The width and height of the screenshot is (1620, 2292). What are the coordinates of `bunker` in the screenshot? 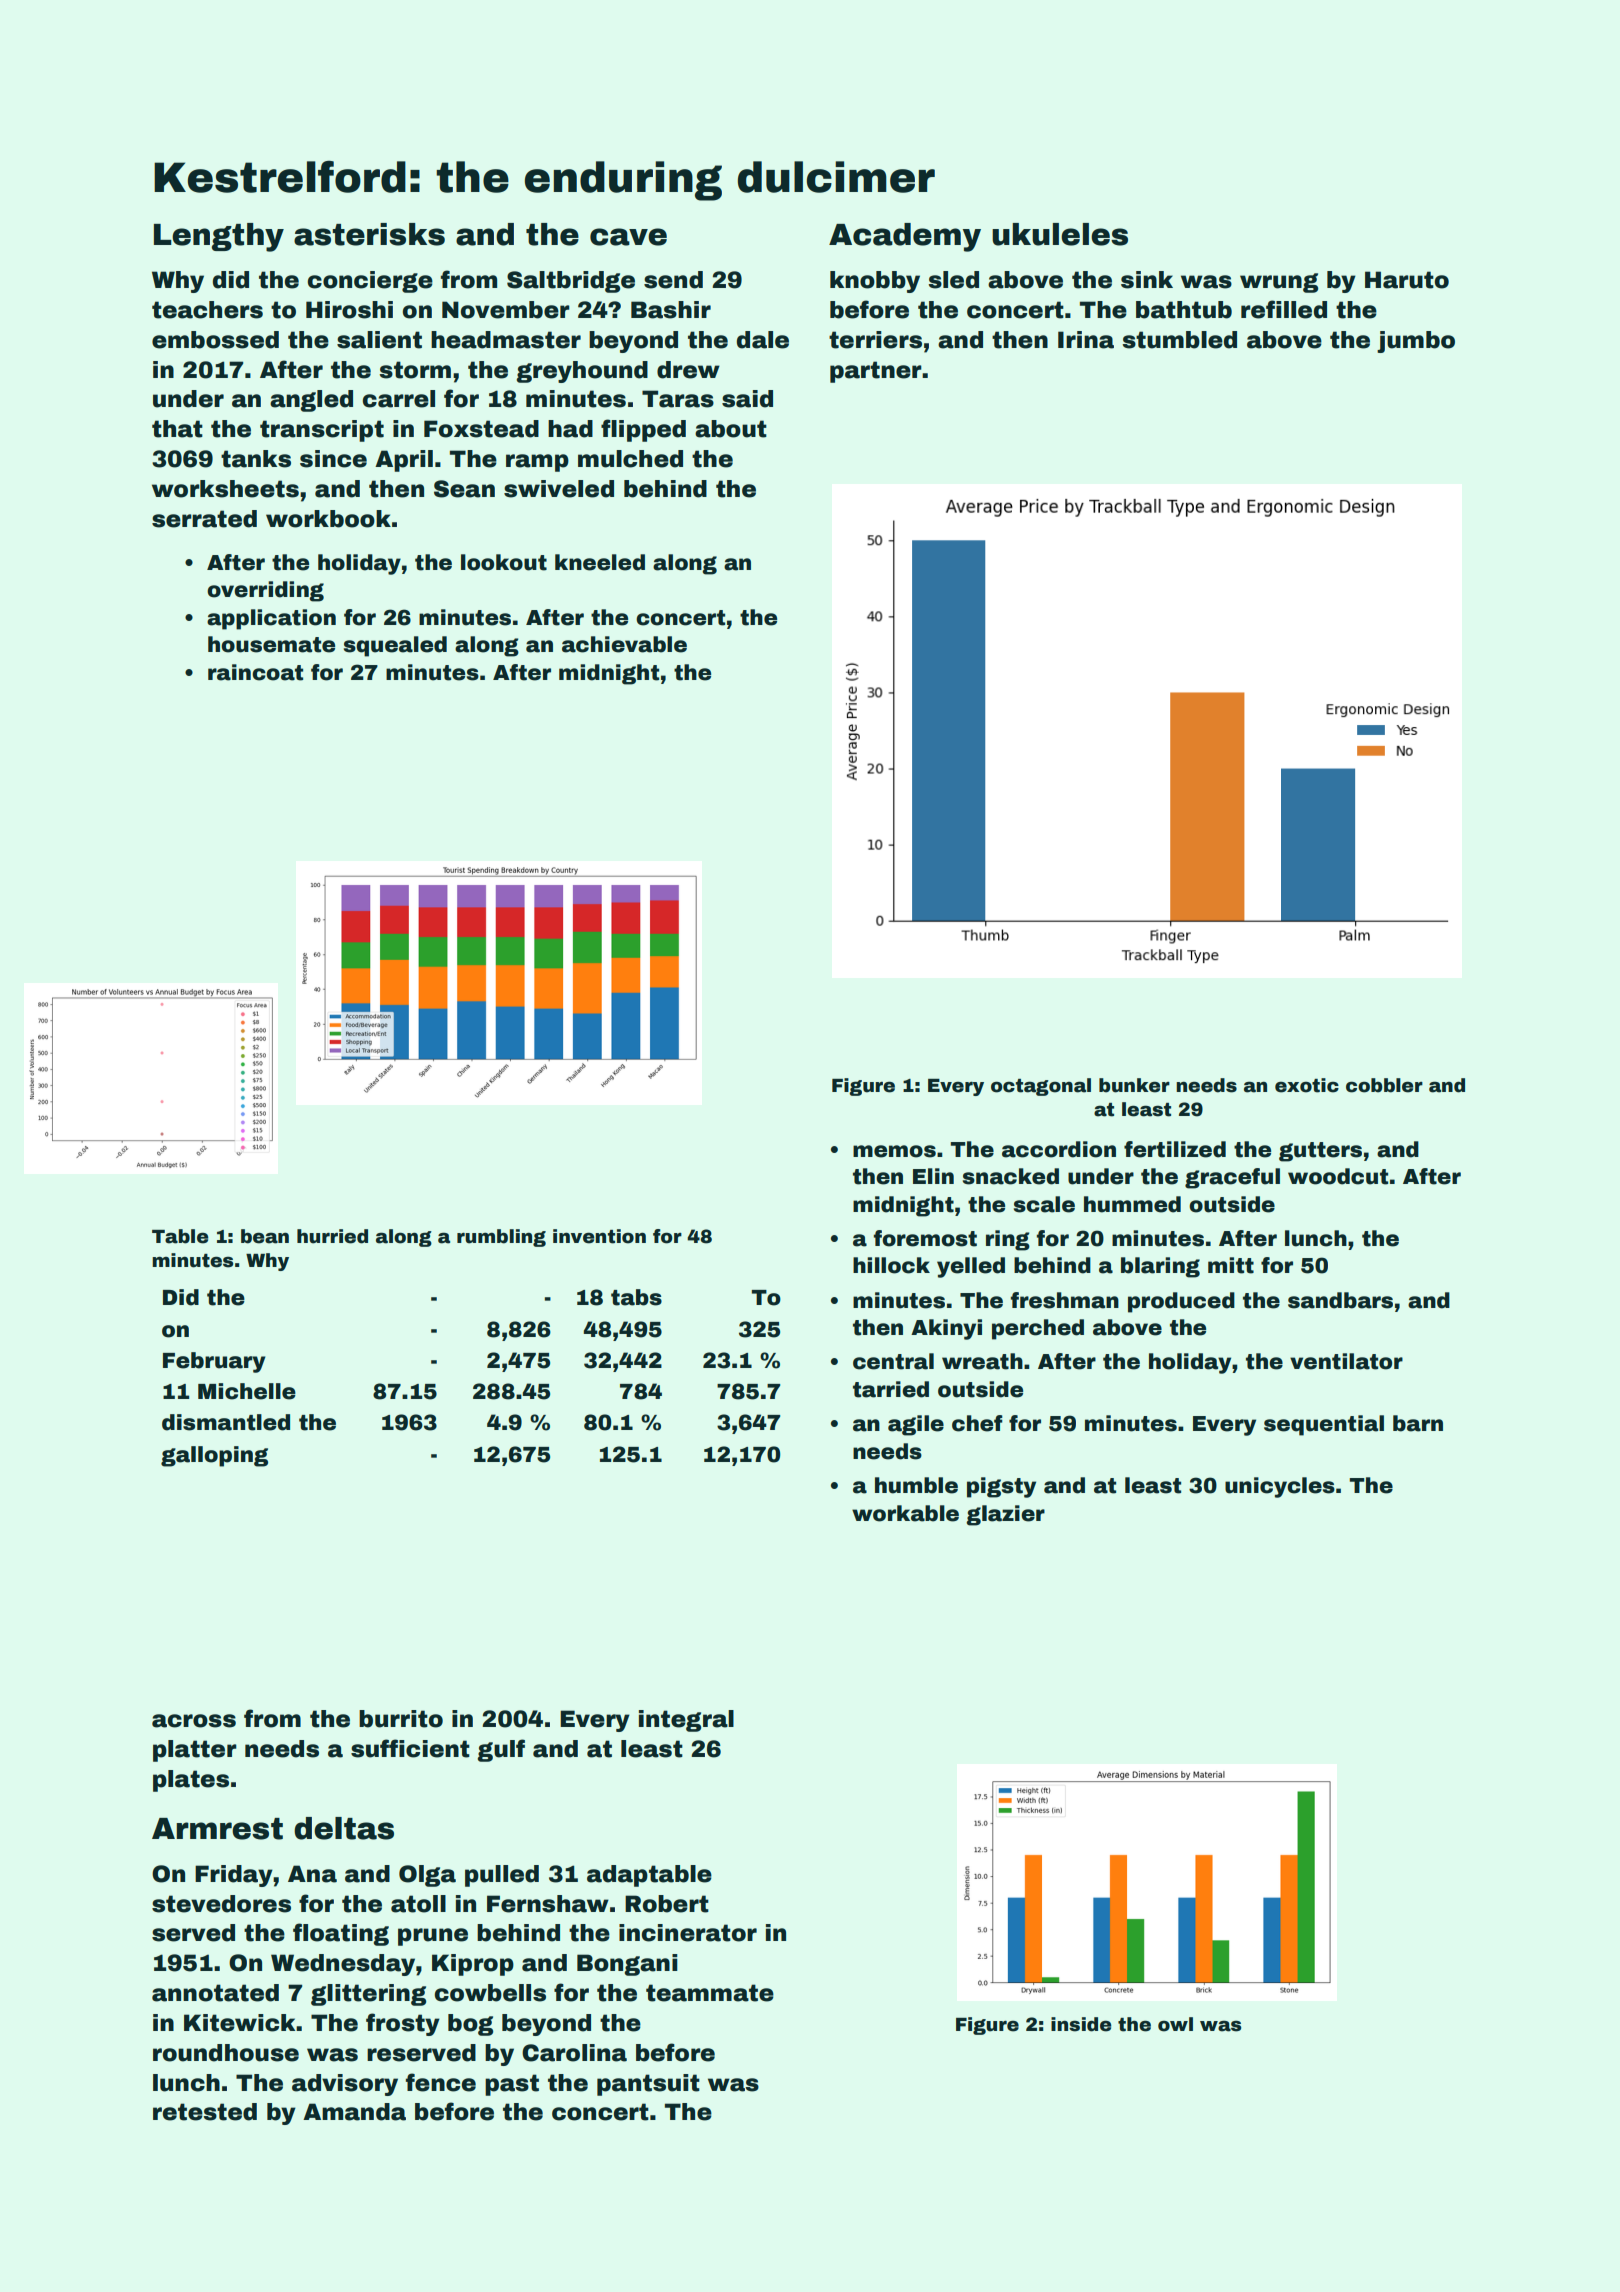 It's located at (1134, 1085).
